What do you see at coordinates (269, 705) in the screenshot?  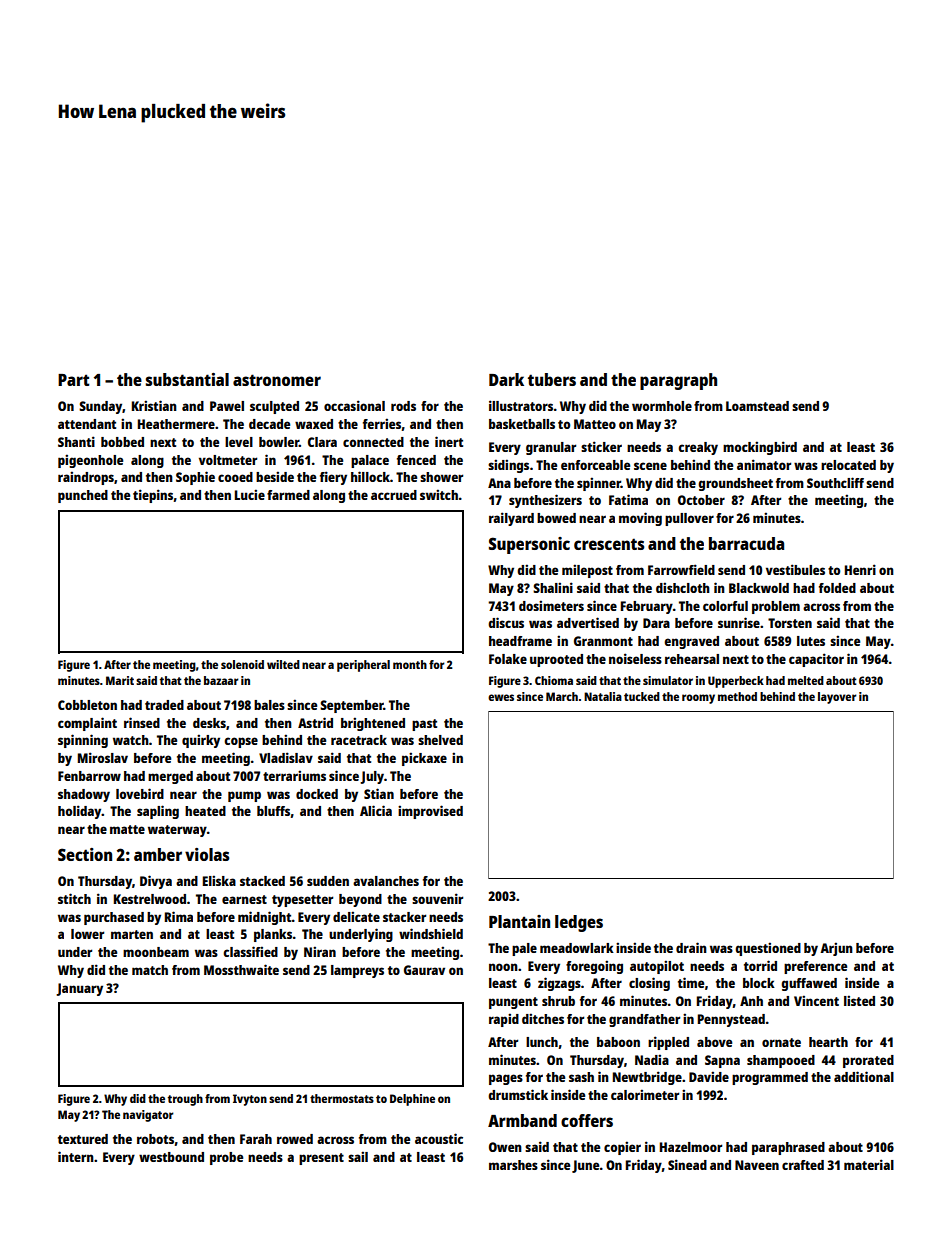 I see `bales` at bounding box center [269, 705].
